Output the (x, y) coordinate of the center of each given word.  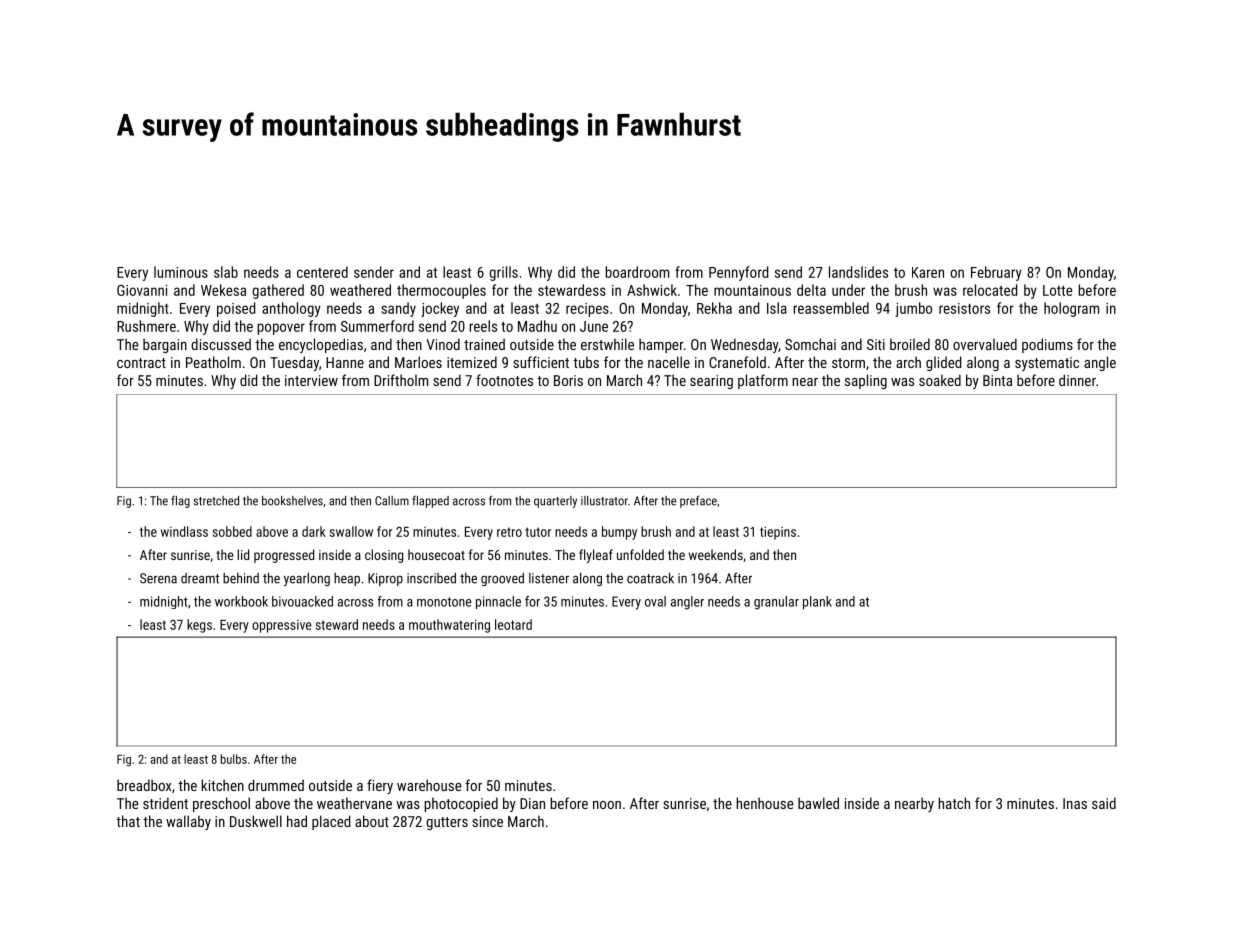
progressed (284, 556)
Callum (392, 501)
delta (811, 290)
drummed (276, 785)
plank (817, 603)
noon (607, 805)
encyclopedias (321, 345)
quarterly (555, 502)
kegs (199, 626)
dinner (1077, 380)
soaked (940, 380)
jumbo (913, 309)
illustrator (604, 501)
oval (655, 601)
